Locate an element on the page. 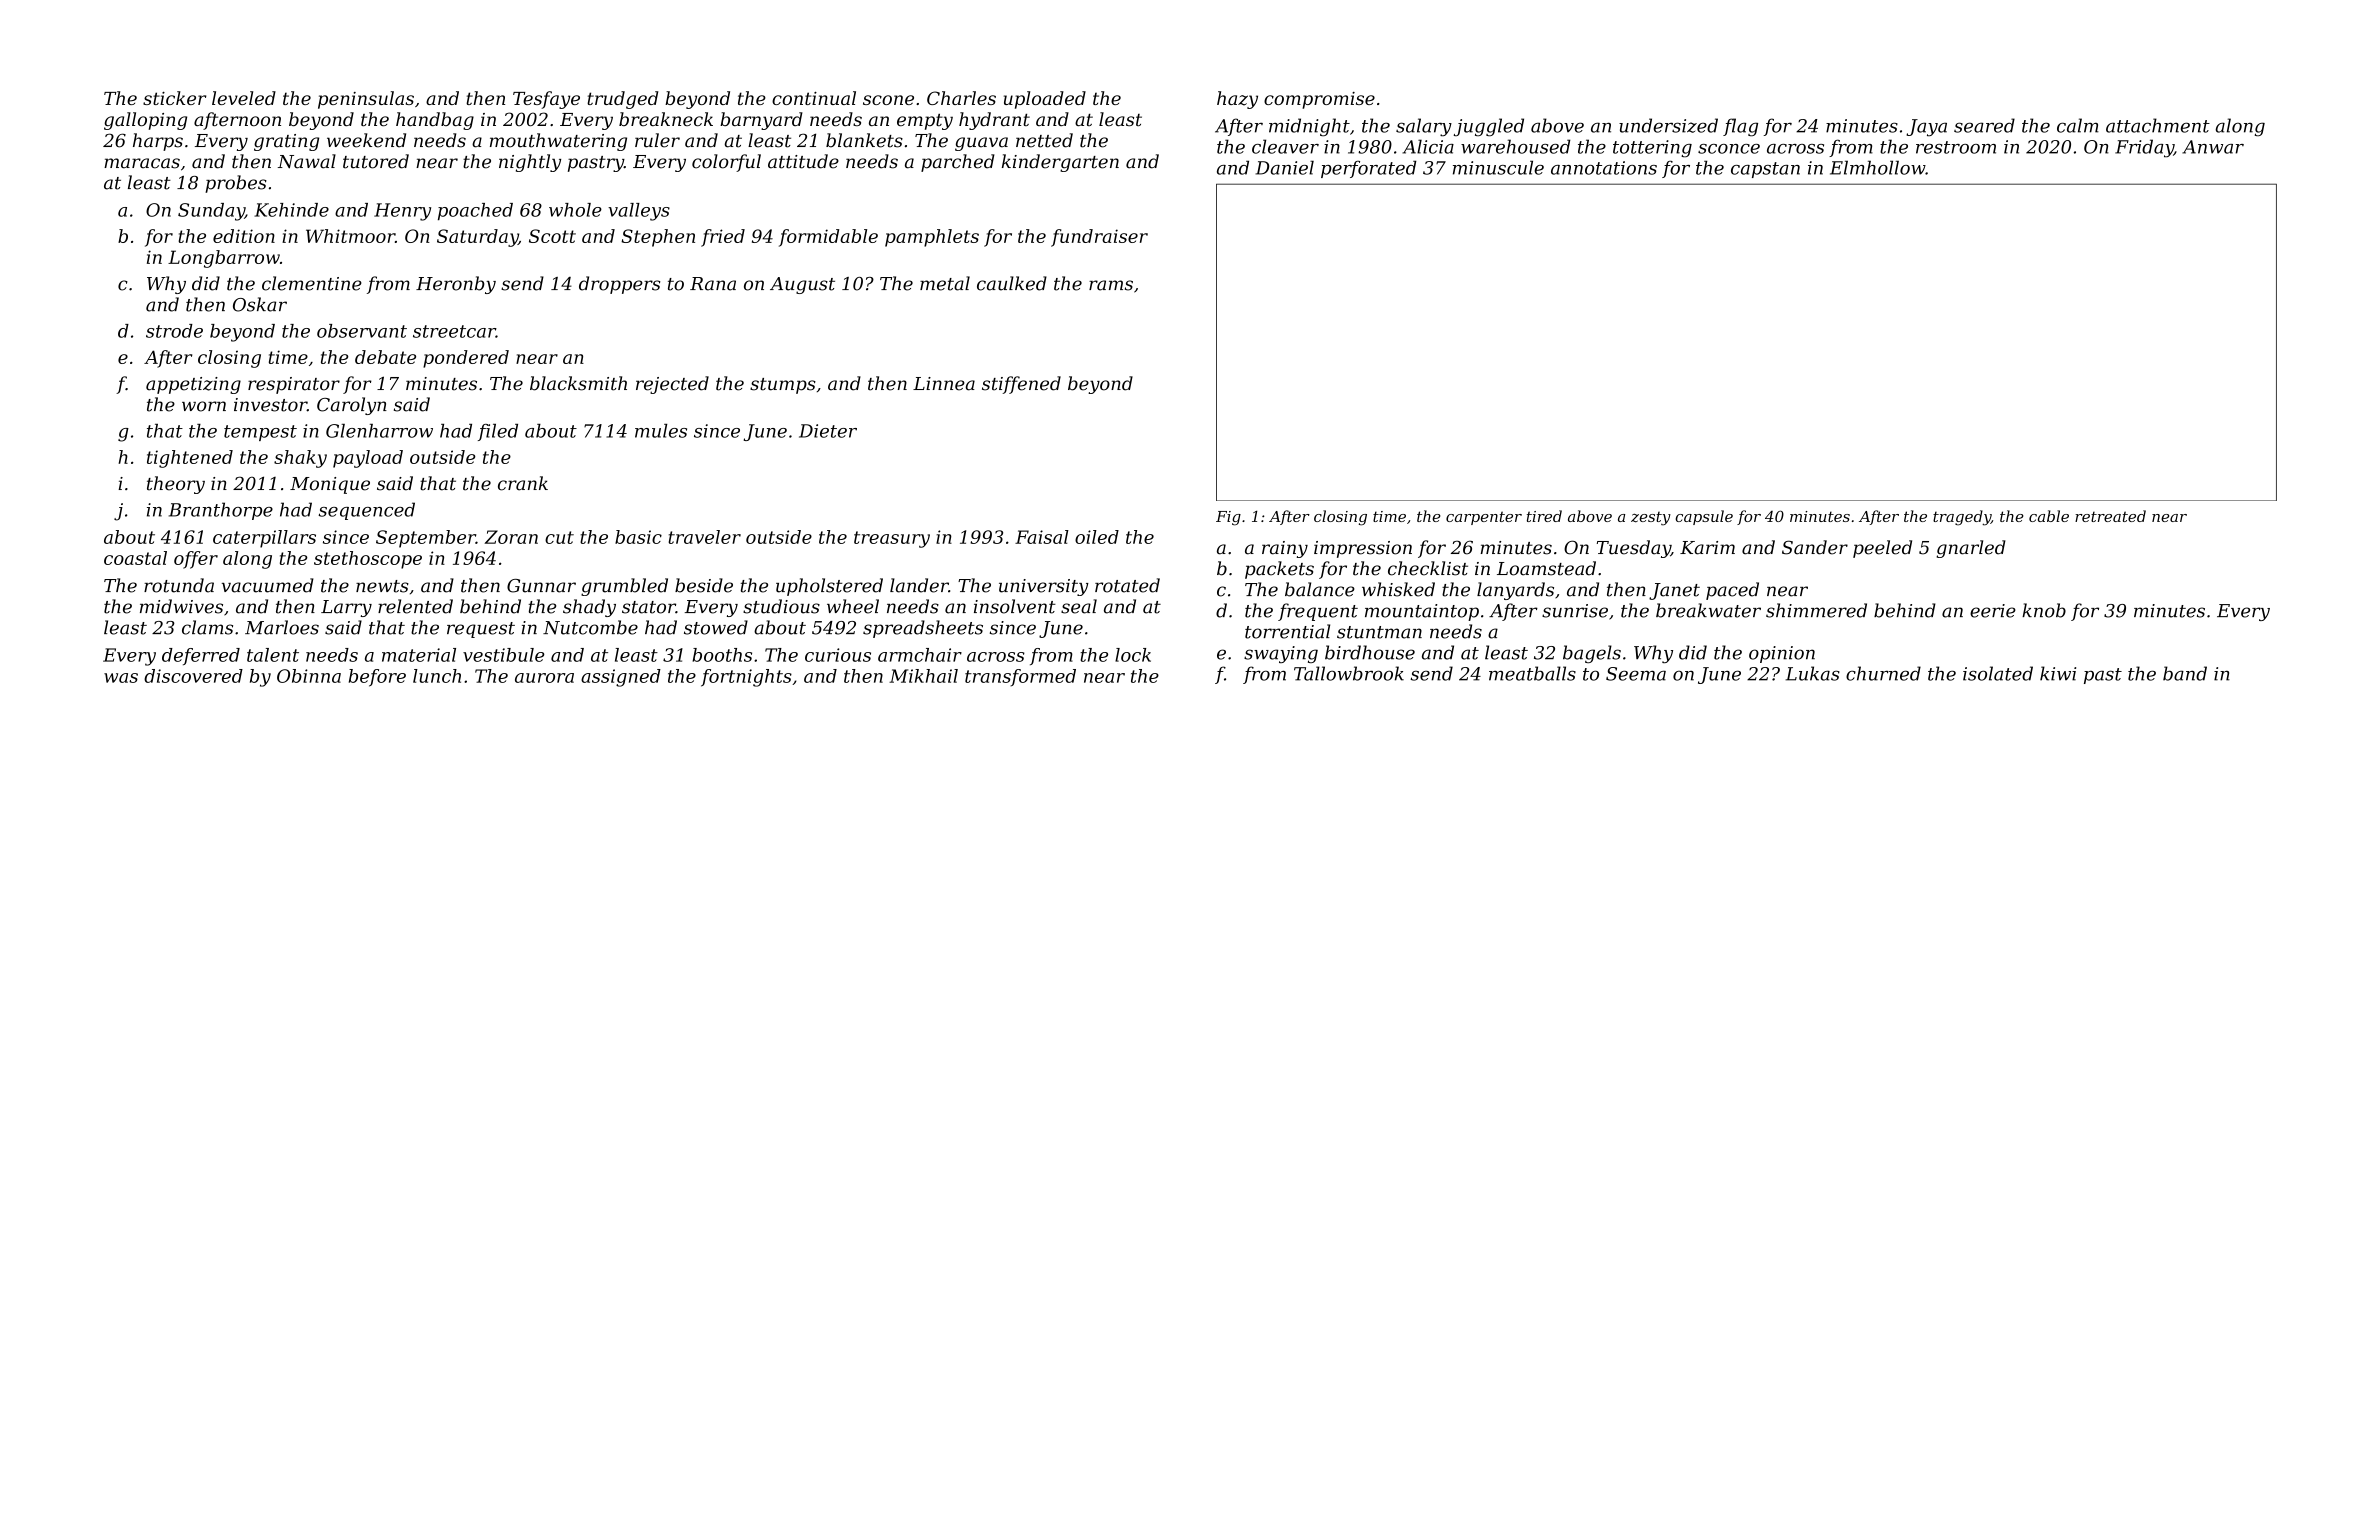 This image has height=1540, width=2380. cleaver is located at coordinates (1285, 146).
